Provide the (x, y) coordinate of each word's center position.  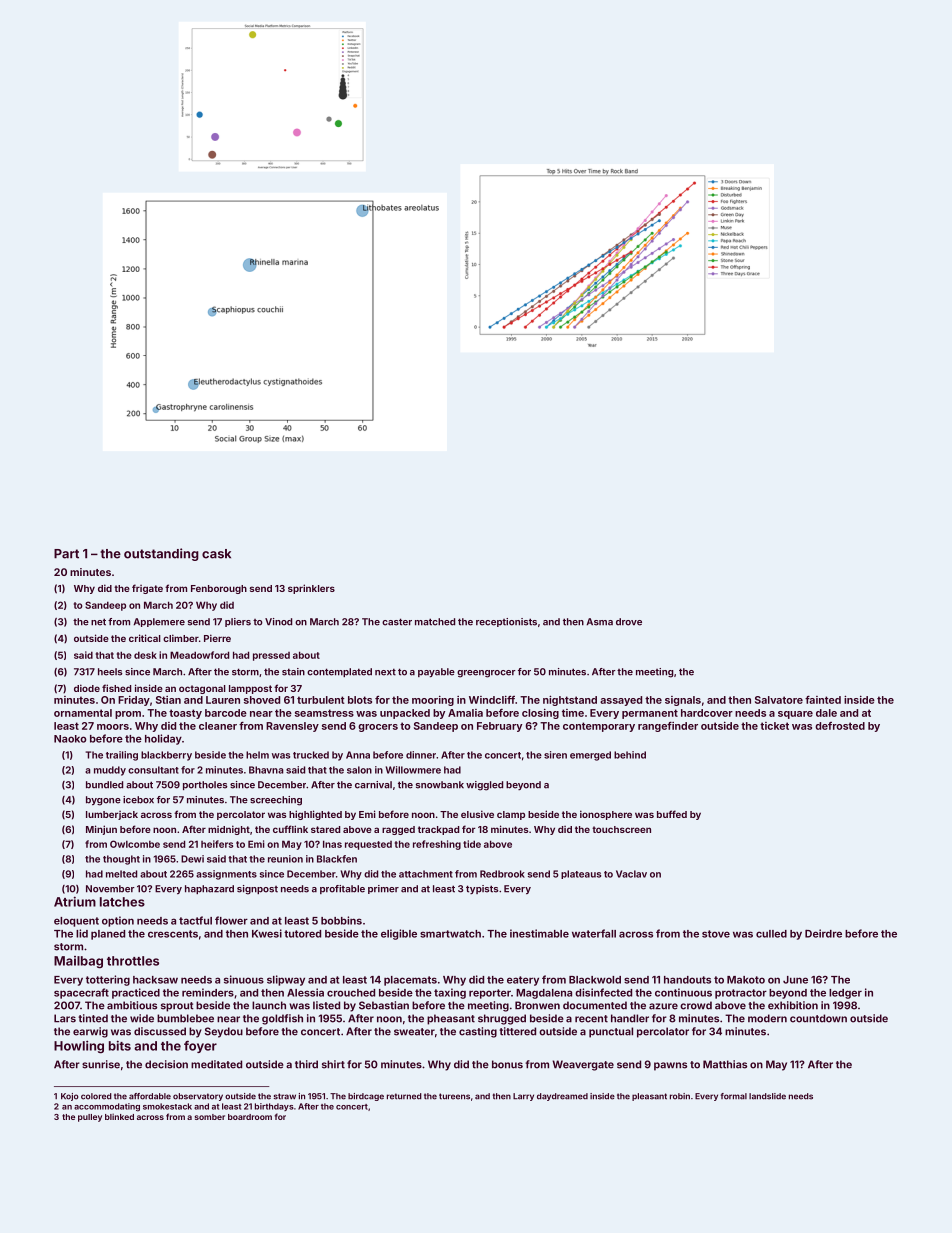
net (98, 622)
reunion (285, 859)
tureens (454, 1096)
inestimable (539, 933)
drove (629, 622)
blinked (119, 1116)
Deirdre (823, 933)
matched (435, 622)
